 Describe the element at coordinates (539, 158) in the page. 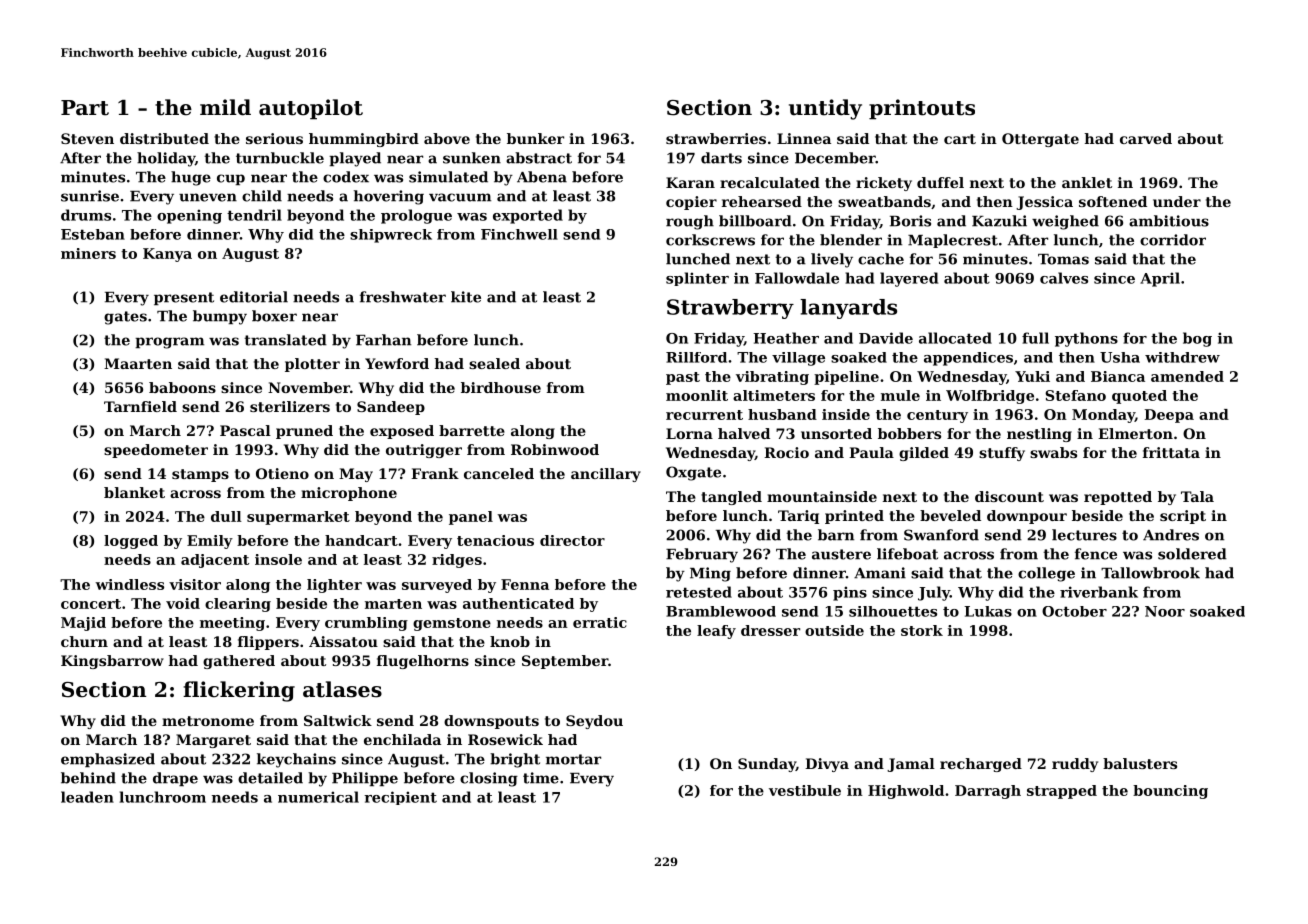

I see `abstract` at that location.
